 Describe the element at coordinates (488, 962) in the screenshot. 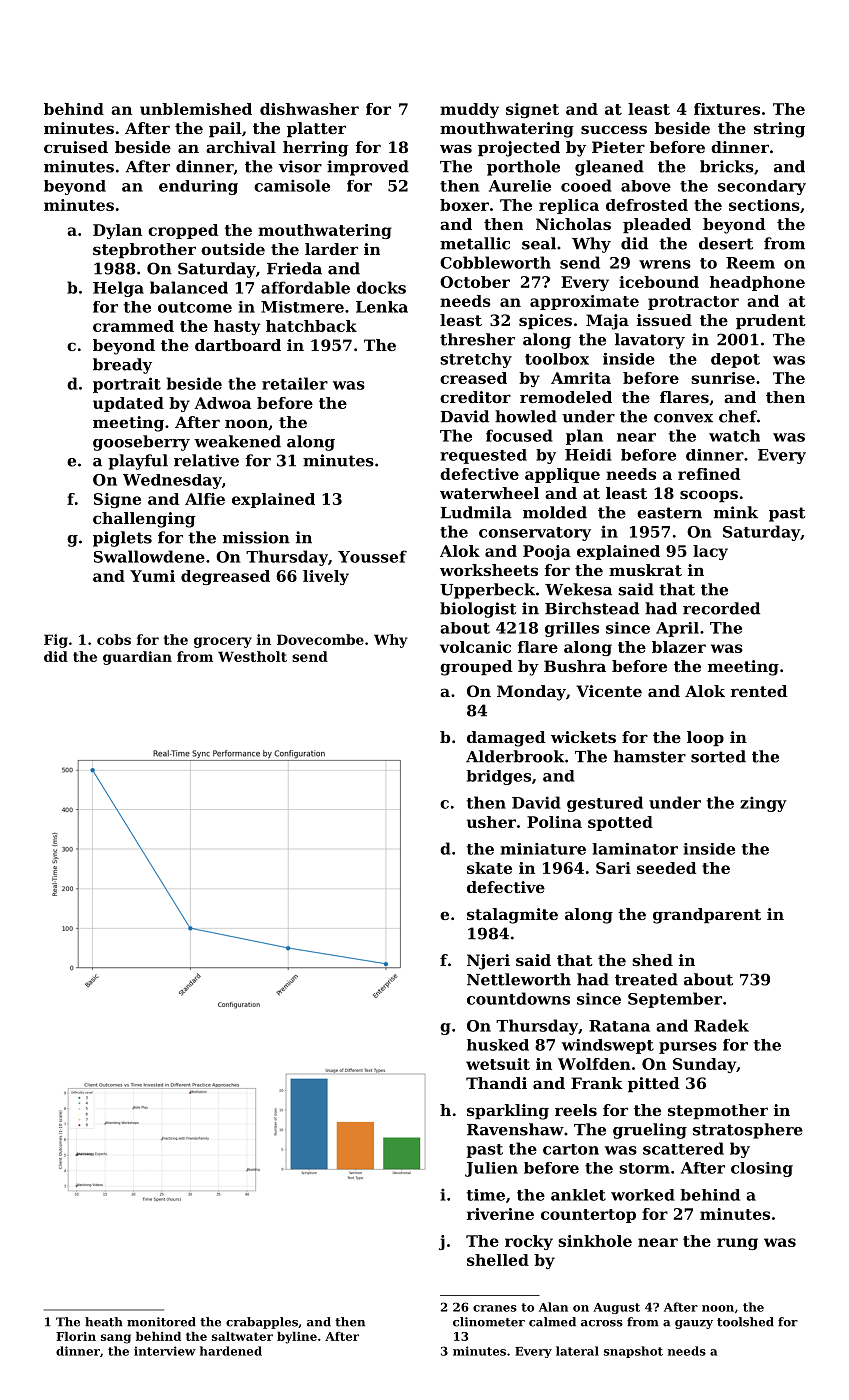

I see `Njeri` at that location.
